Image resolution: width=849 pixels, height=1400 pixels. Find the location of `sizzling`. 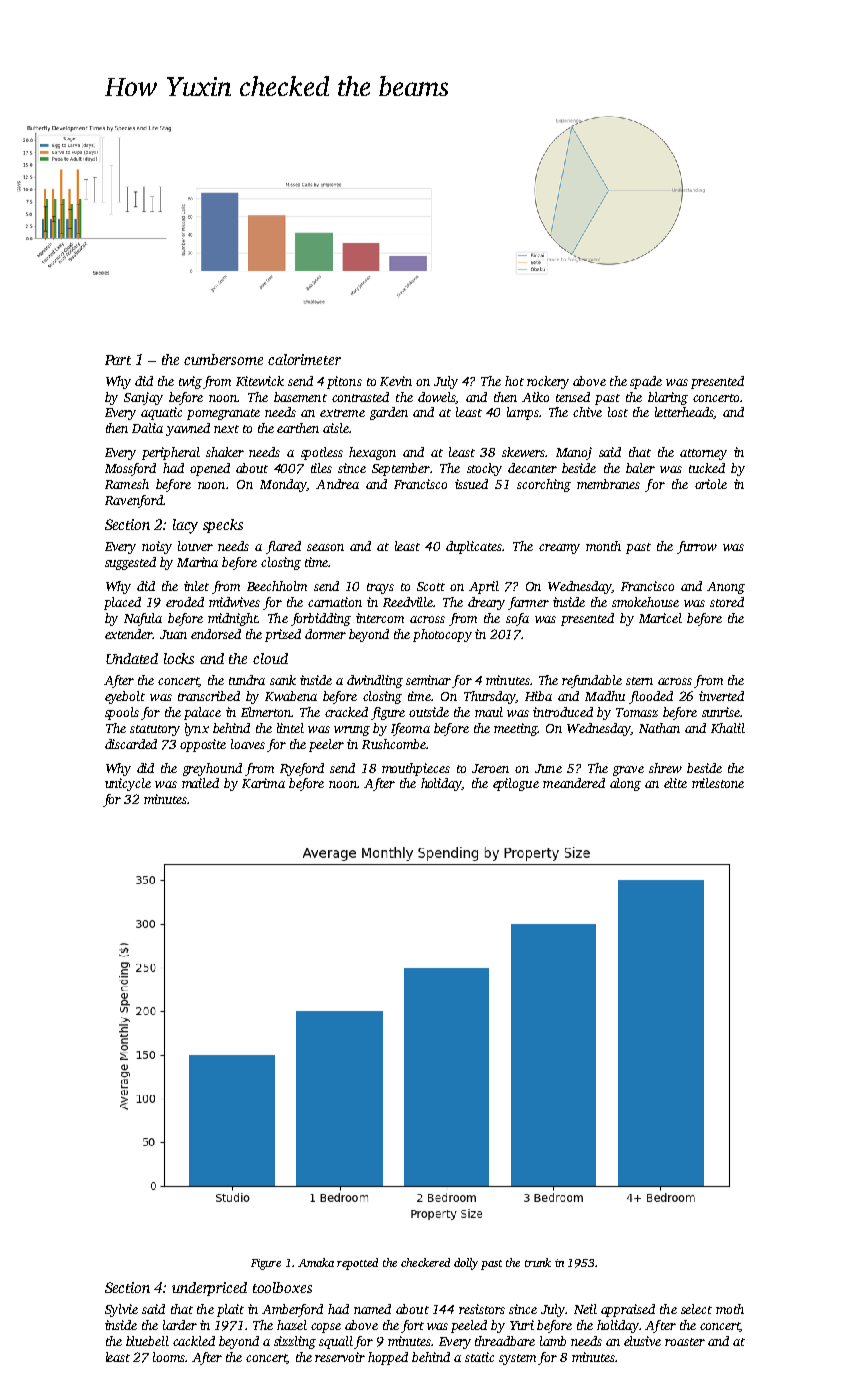

sizzling is located at coordinates (295, 1342).
